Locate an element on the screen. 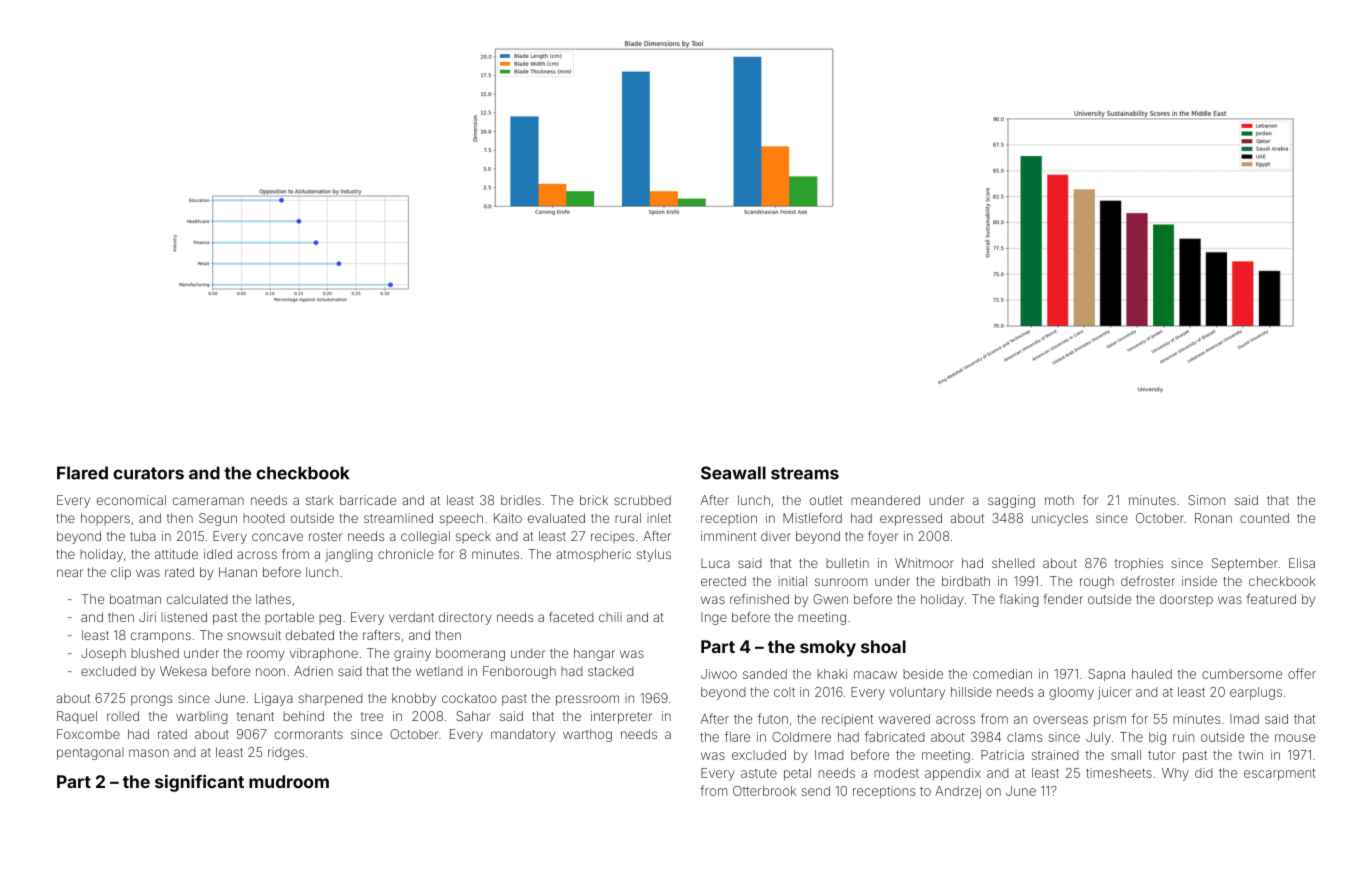  doorstep is located at coordinates (1186, 600).
